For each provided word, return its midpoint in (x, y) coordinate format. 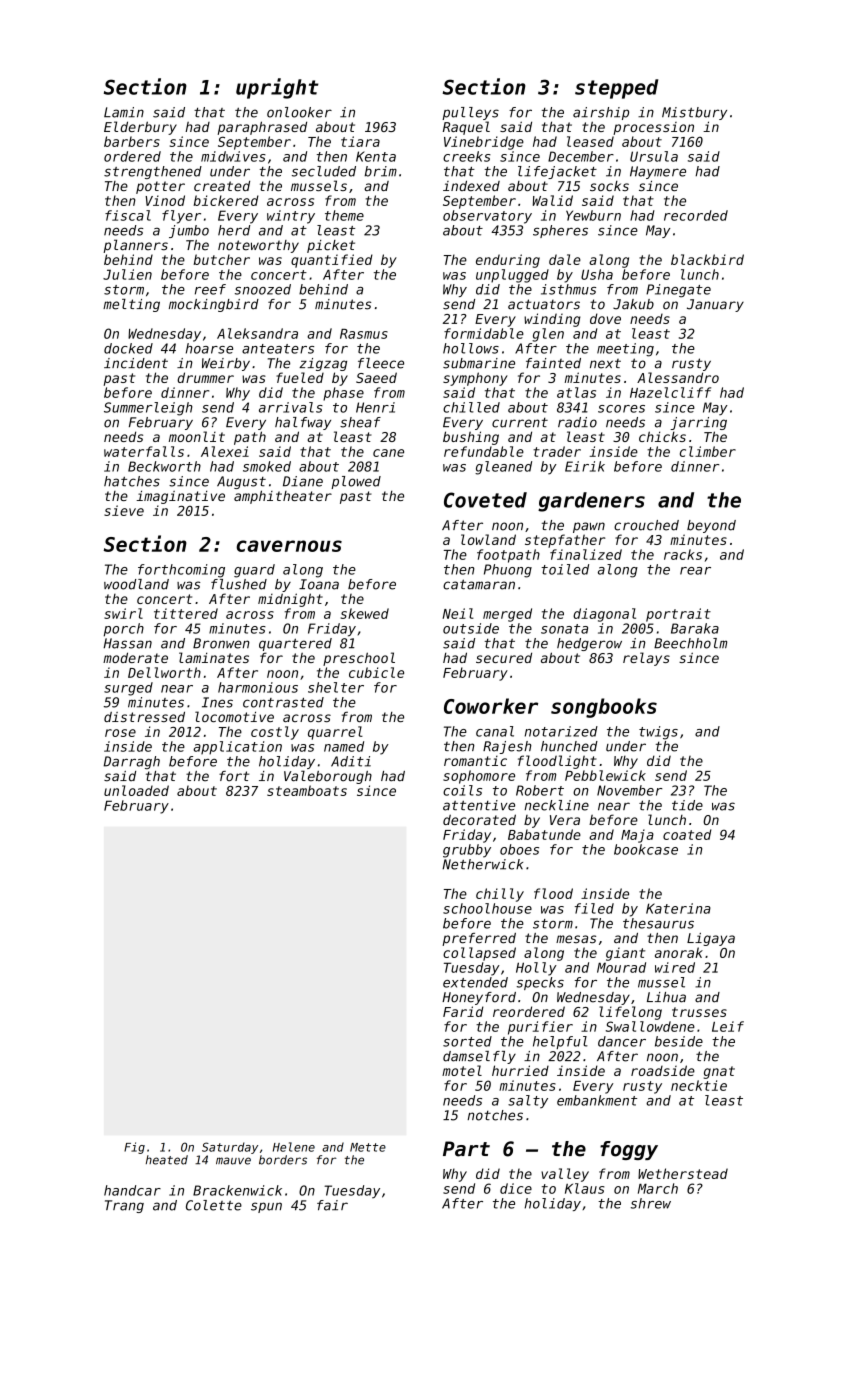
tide (687, 805)
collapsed (479, 954)
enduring (508, 261)
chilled (471, 407)
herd (234, 230)
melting (131, 305)
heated (167, 1160)
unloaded (136, 790)
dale (565, 259)
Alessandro (678, 377)
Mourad (621, 967)
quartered (295, 644)
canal (495, 731)
